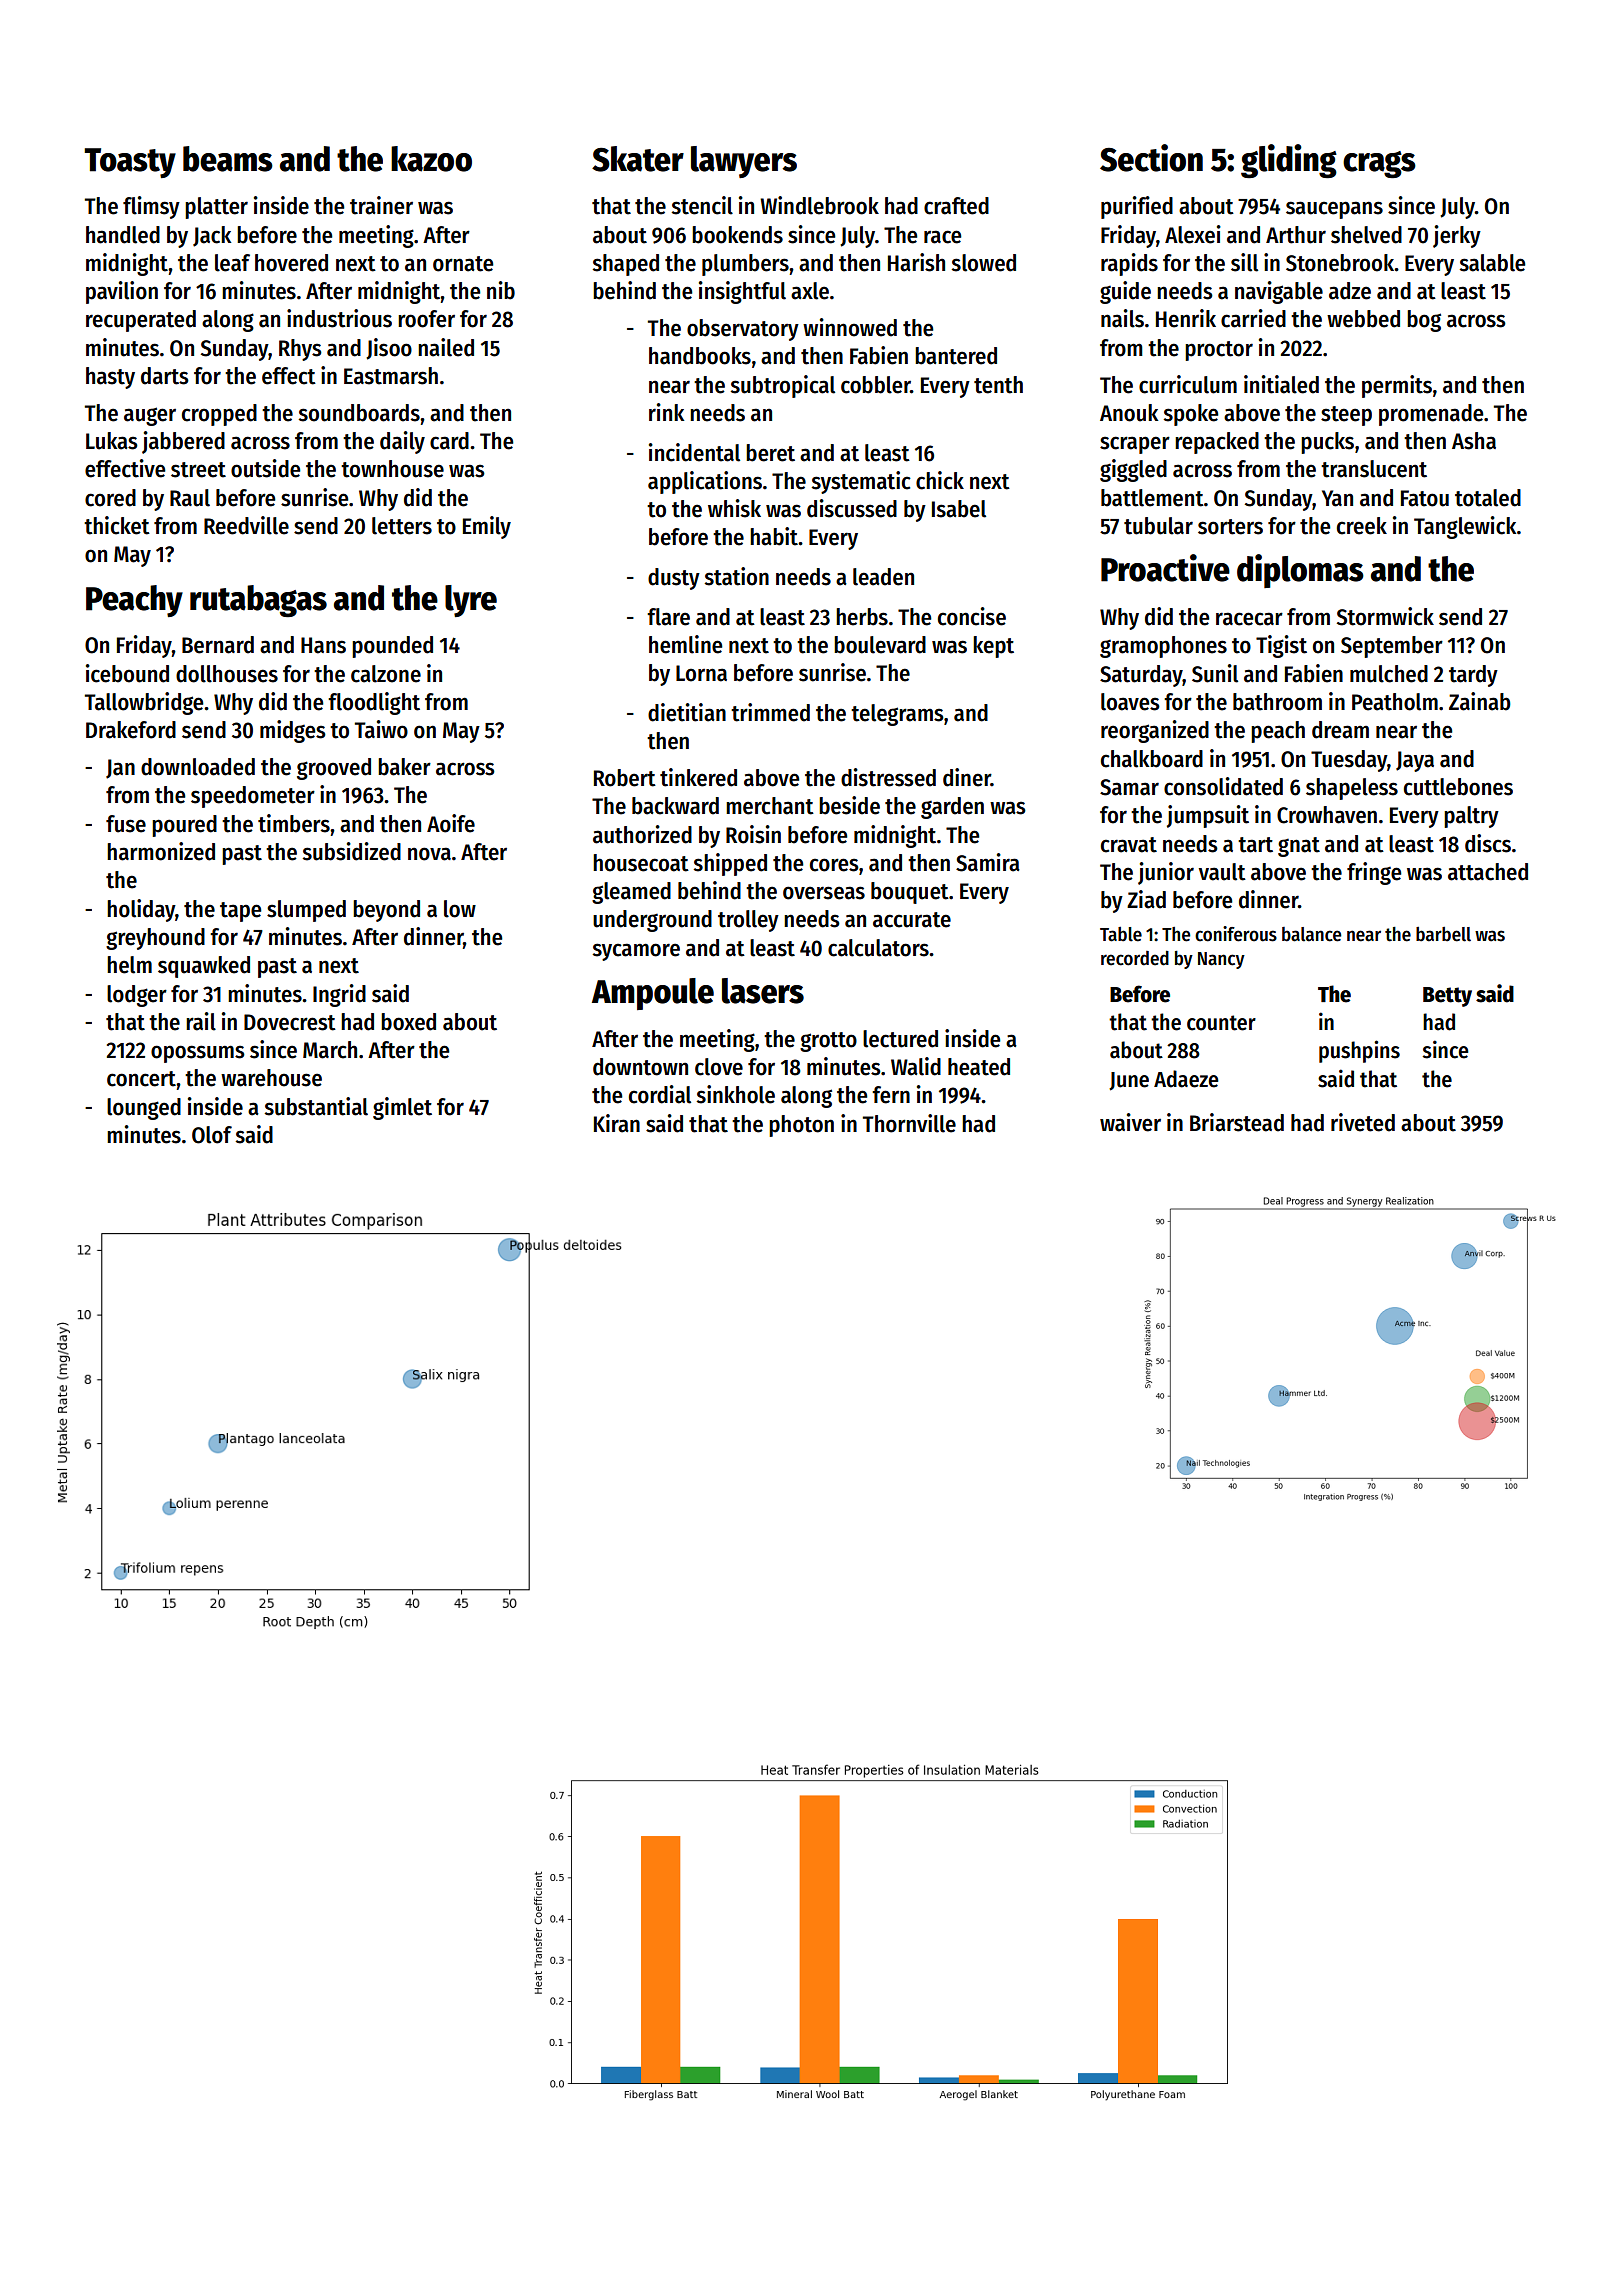  I want to click on jerky, so click(1457, 236).
